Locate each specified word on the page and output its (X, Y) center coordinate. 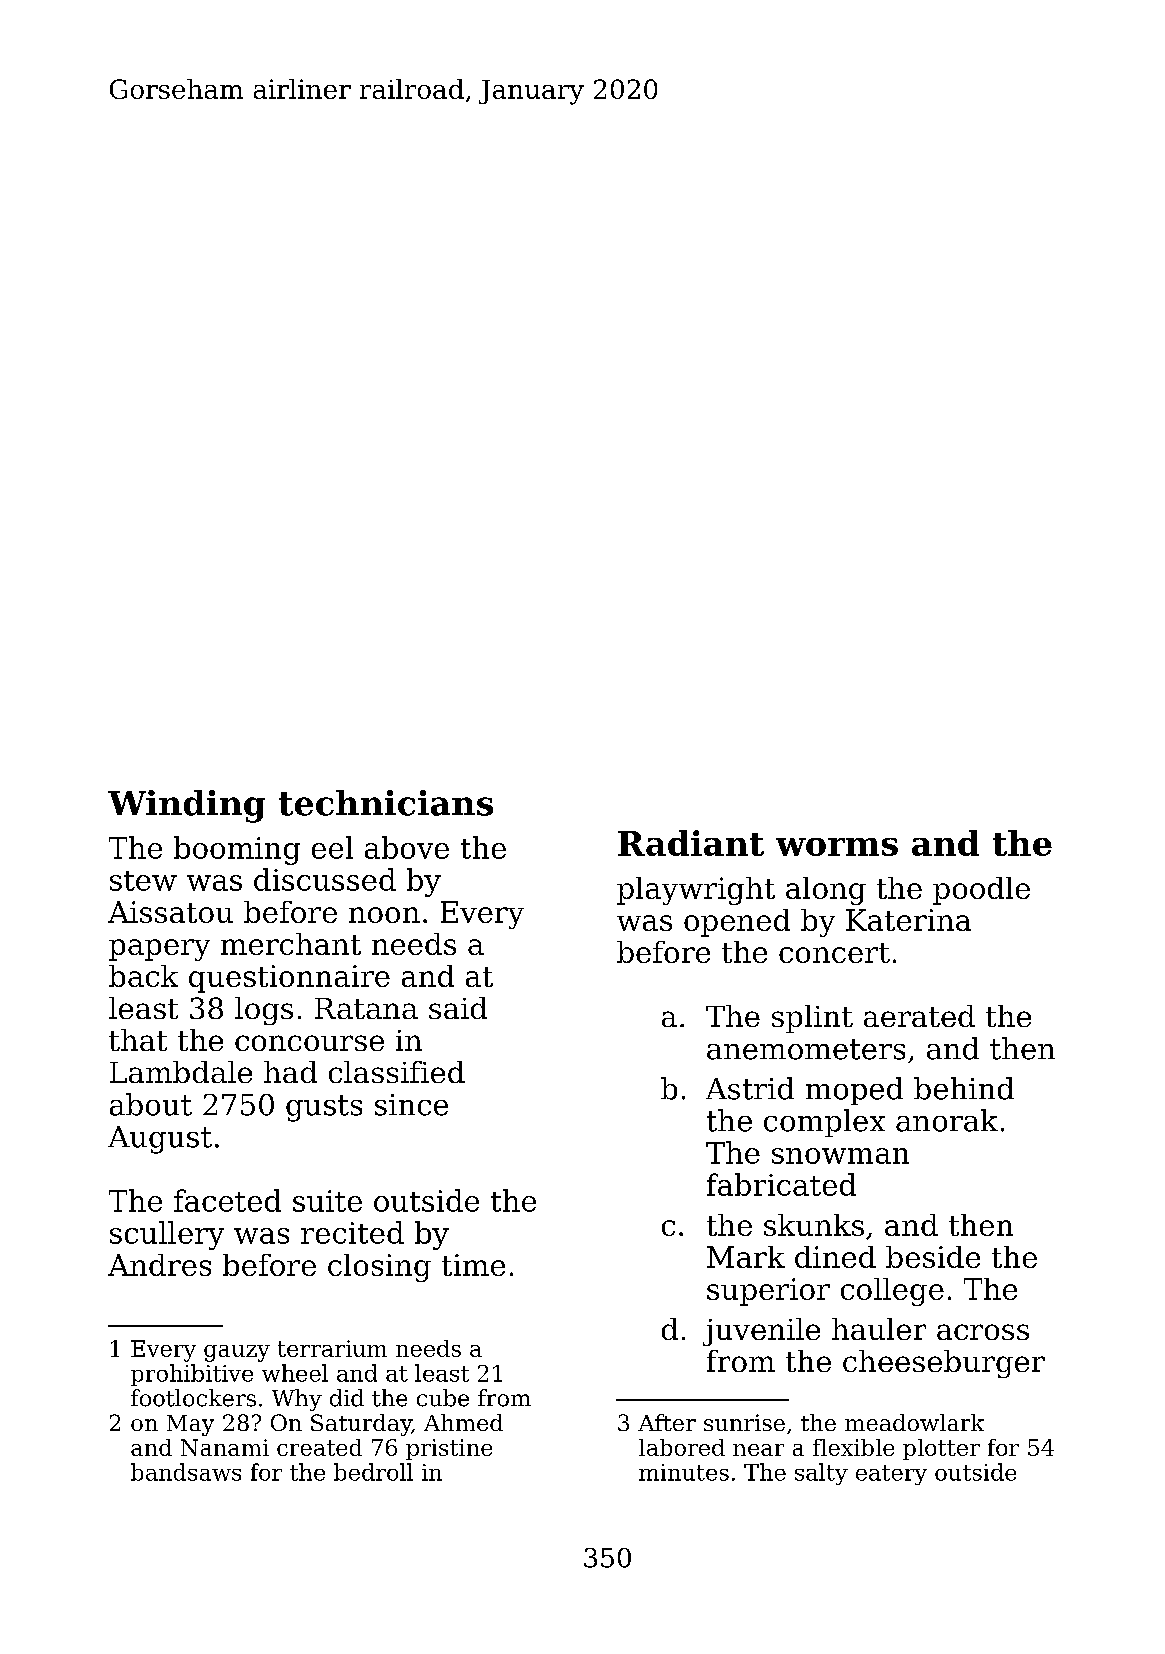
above (407, 847)
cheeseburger (944, 1364)
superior (768, 1292)
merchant (291, 944)
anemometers (806, 1049)
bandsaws (186, 1472)
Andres (159, 1265)
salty (821, 1474)
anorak (947, 1120)
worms (837, 847)
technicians (386, 803)
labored (682, 1447)
